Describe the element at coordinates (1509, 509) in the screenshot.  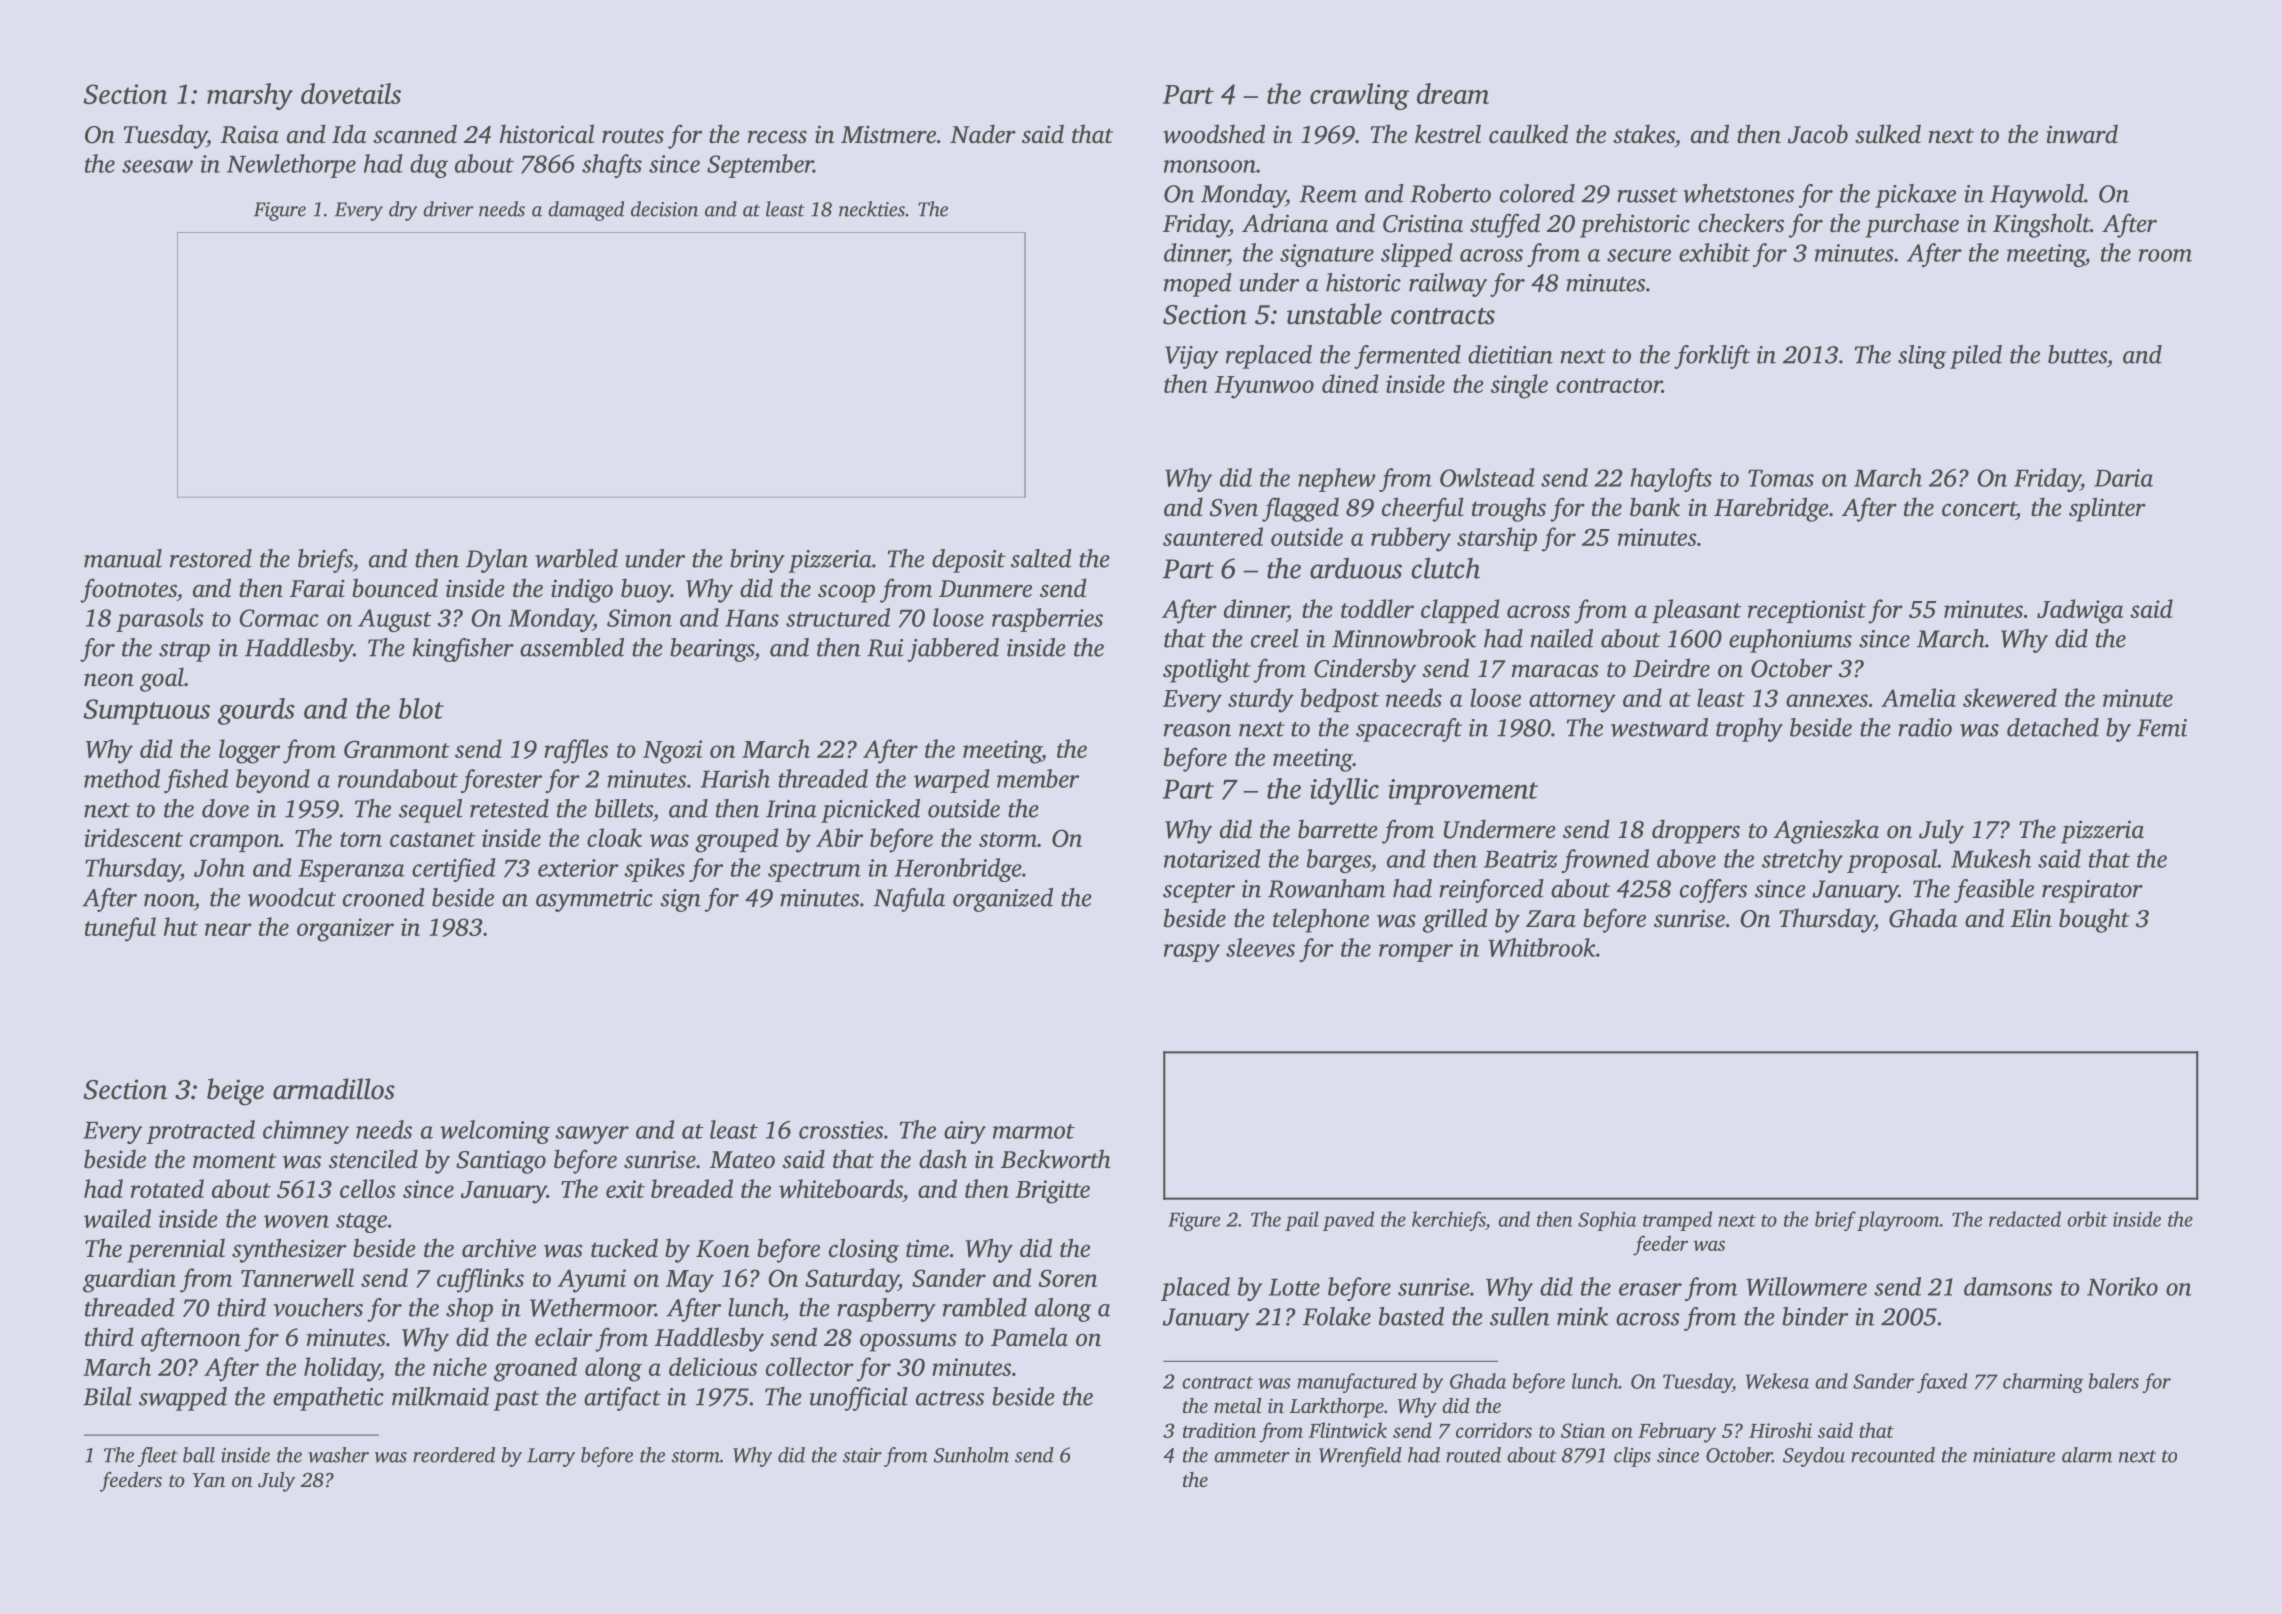
I see `troughs` at that location.
